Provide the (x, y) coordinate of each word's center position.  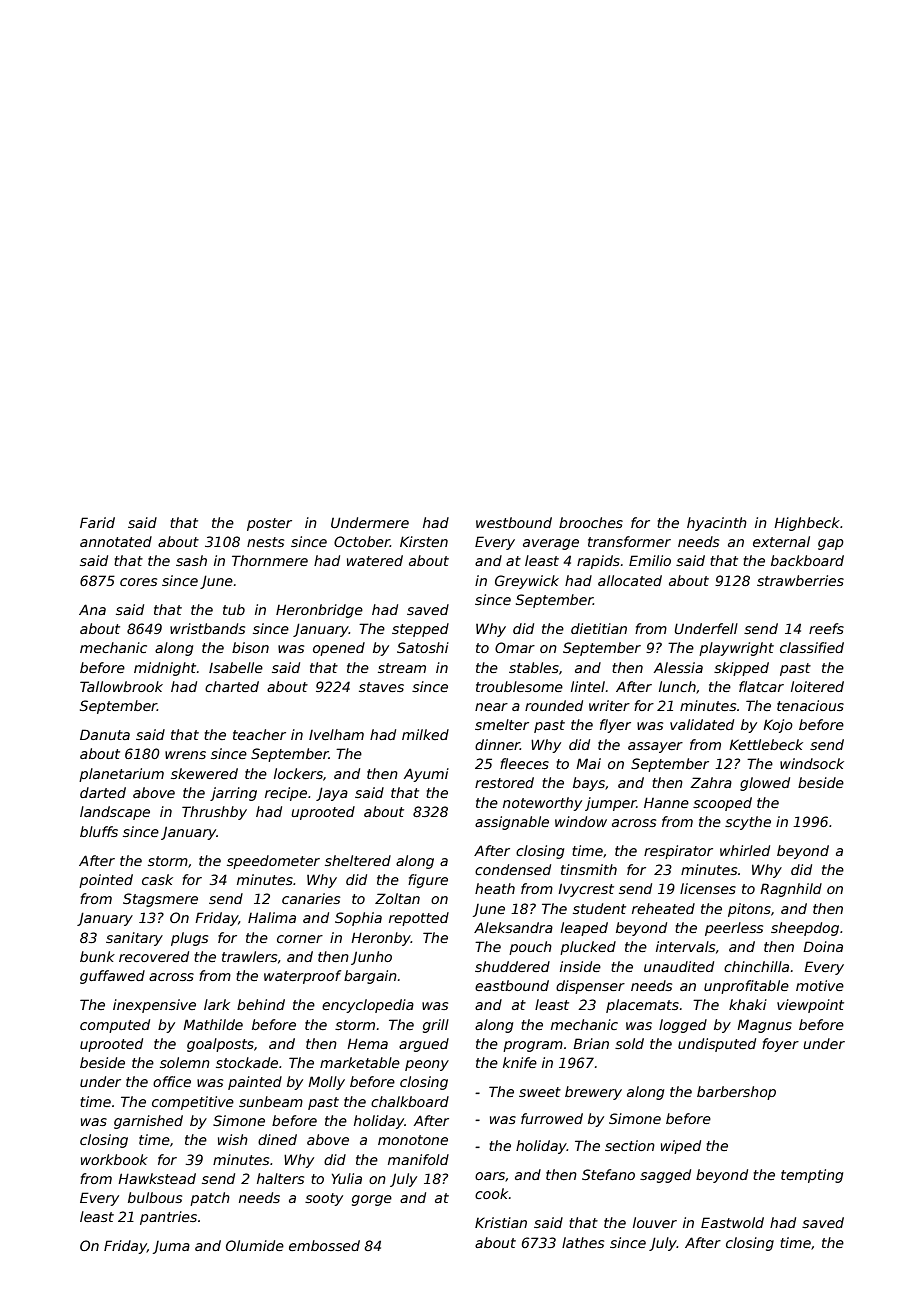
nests (265, 542)
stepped (420, 630)
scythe (748, 823)
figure (428, 881)
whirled (745, 850)
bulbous (155, 1197)
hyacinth (717, 524)
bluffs (99, 831)
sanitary (134, 939)
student (599, 908)
